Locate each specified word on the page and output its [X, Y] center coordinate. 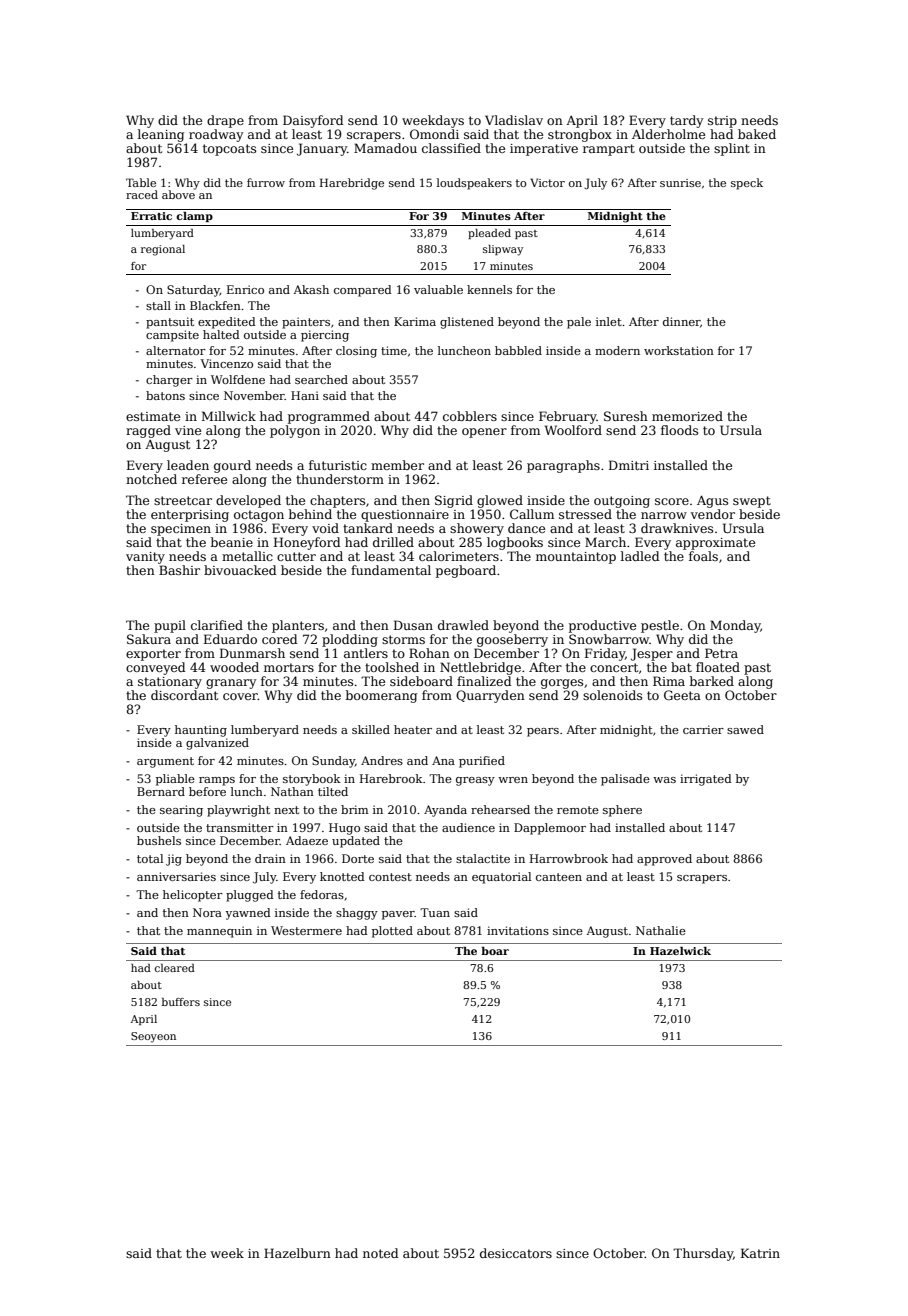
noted [381, 1253]
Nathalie [661, 930]
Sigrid [454, 501]
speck [747, 184]
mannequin [219, 932]
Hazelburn [297, 1253]
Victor [547, 182]
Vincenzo [226, 363]
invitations [518, 930]
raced [142, 194]
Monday [735, 626]
